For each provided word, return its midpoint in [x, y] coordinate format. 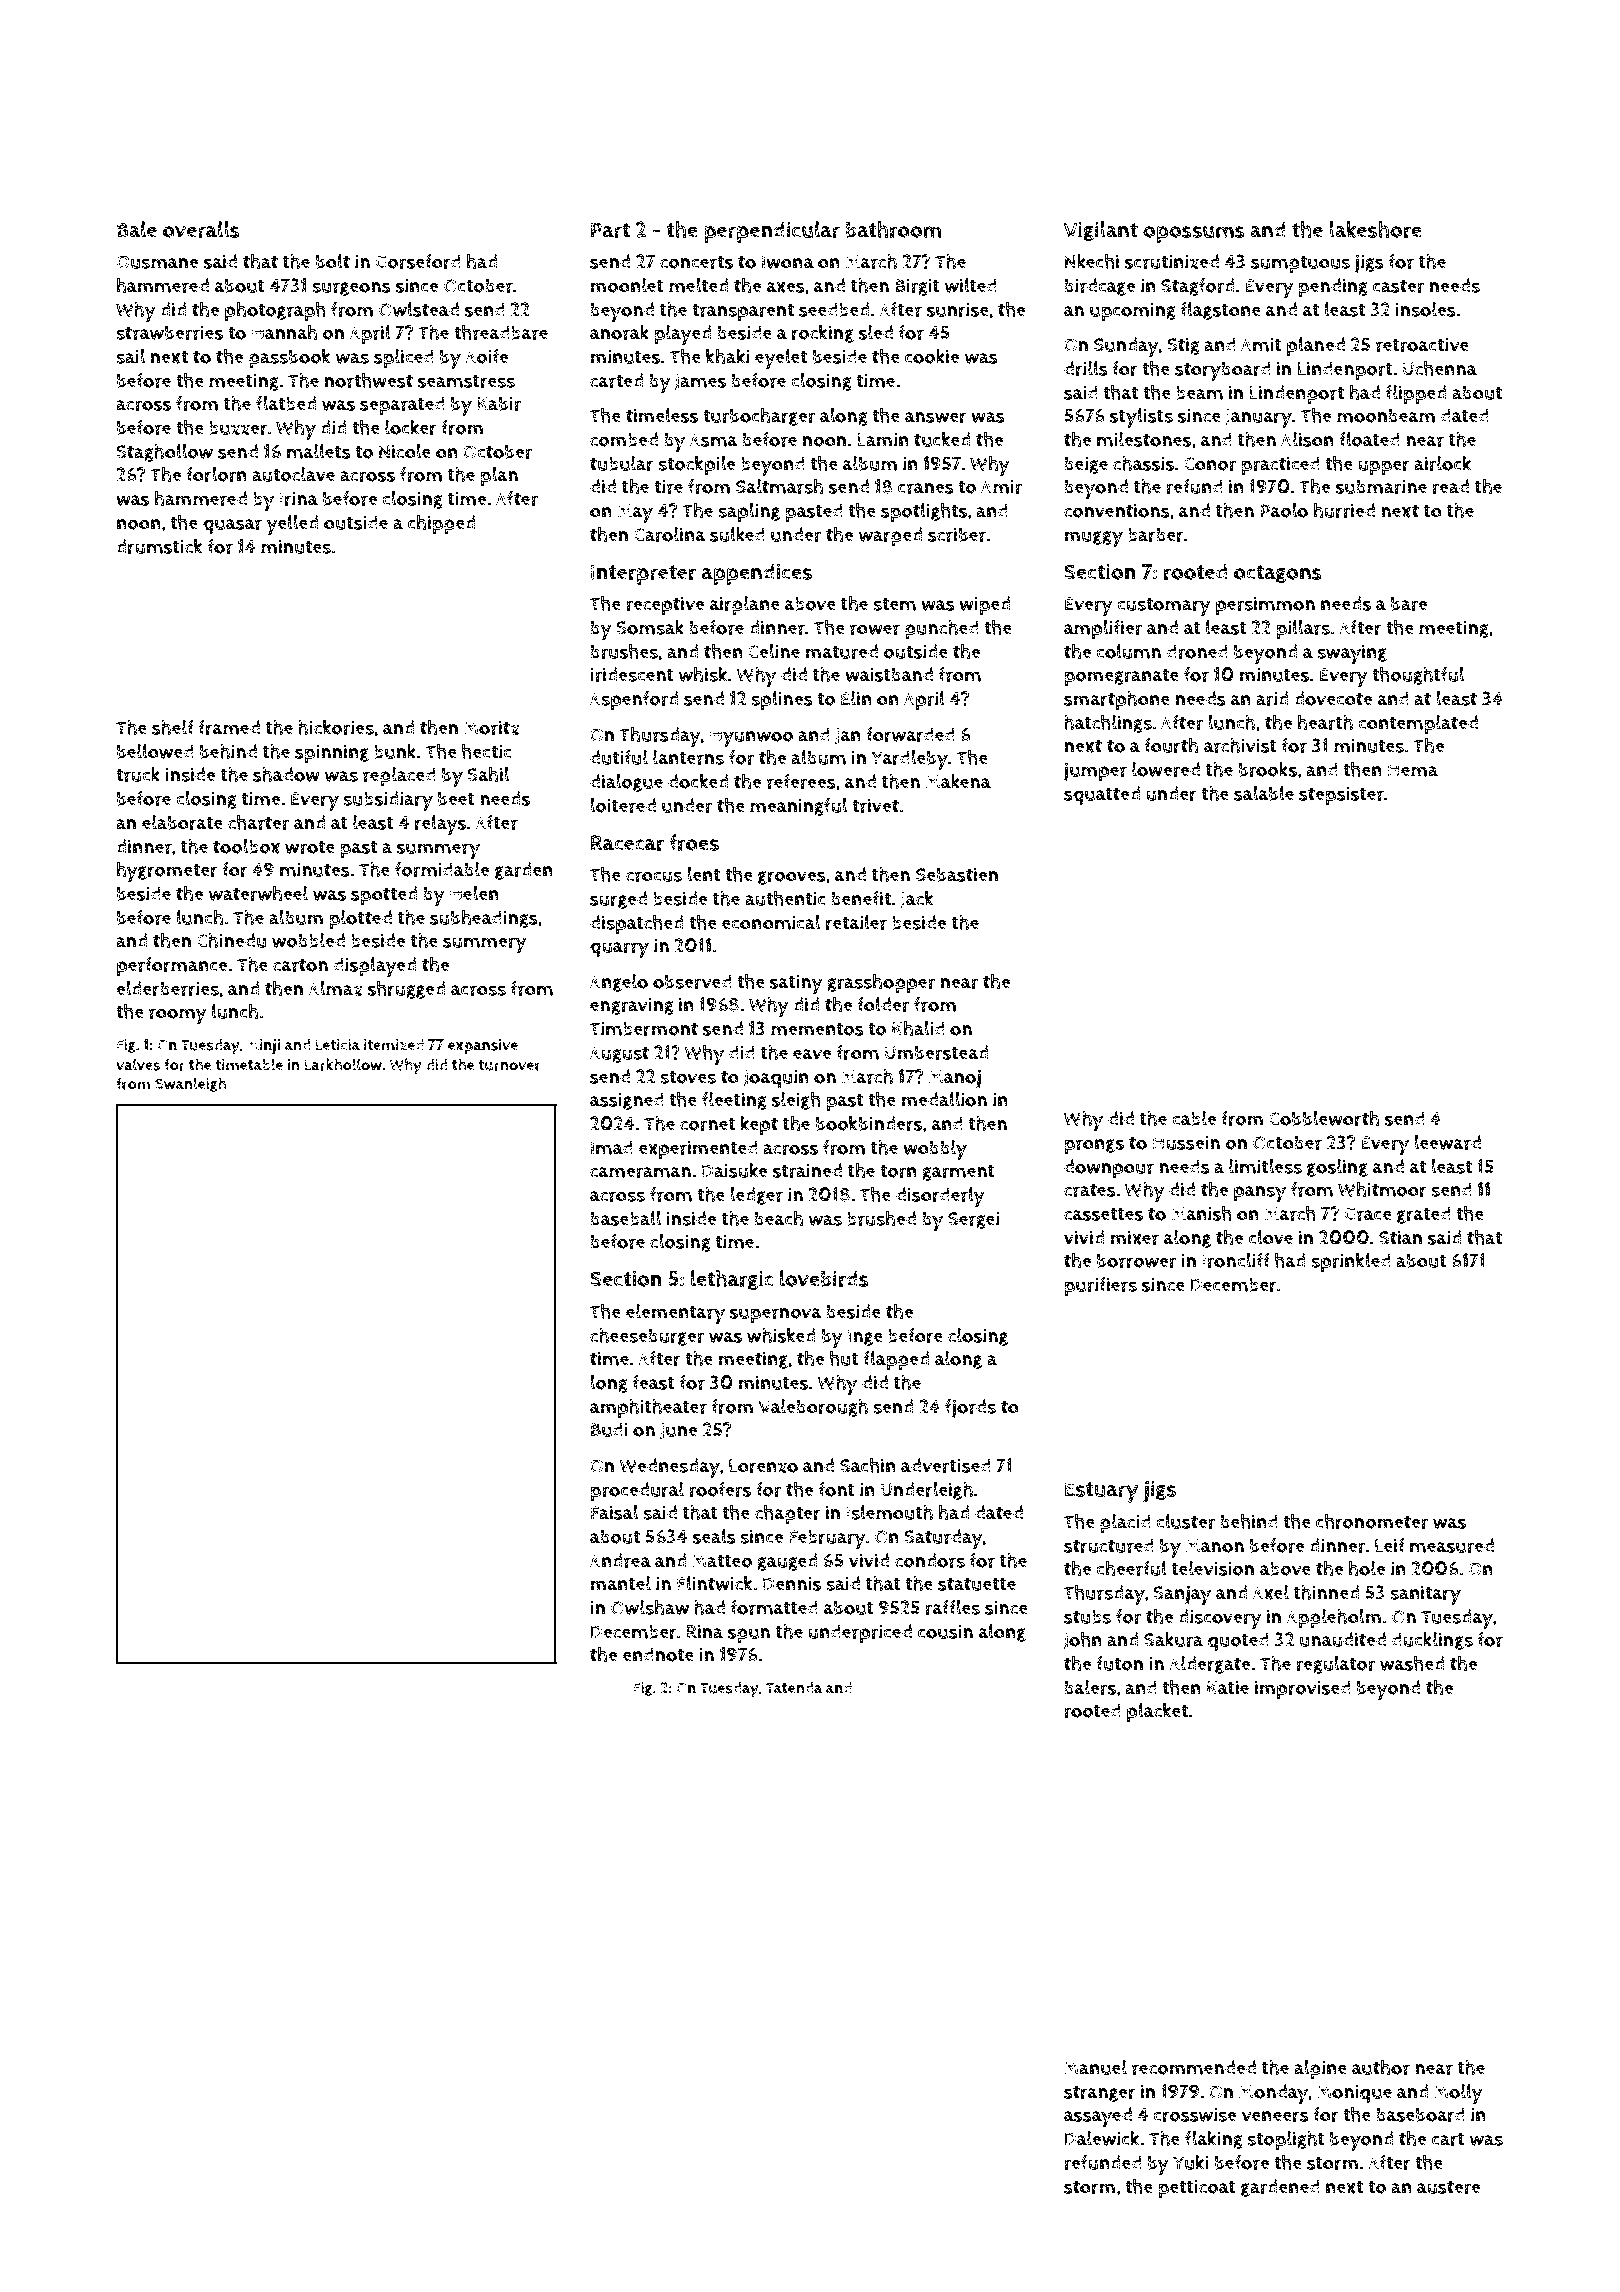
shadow [286, 774]
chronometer [1372, 1521]
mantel [620, 1583]
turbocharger [759, 417]
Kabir [499, 403]
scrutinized [1172, 261]
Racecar [627, 843]
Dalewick [1102, 2138]
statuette [977, 1584]
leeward [1447, 1142]
